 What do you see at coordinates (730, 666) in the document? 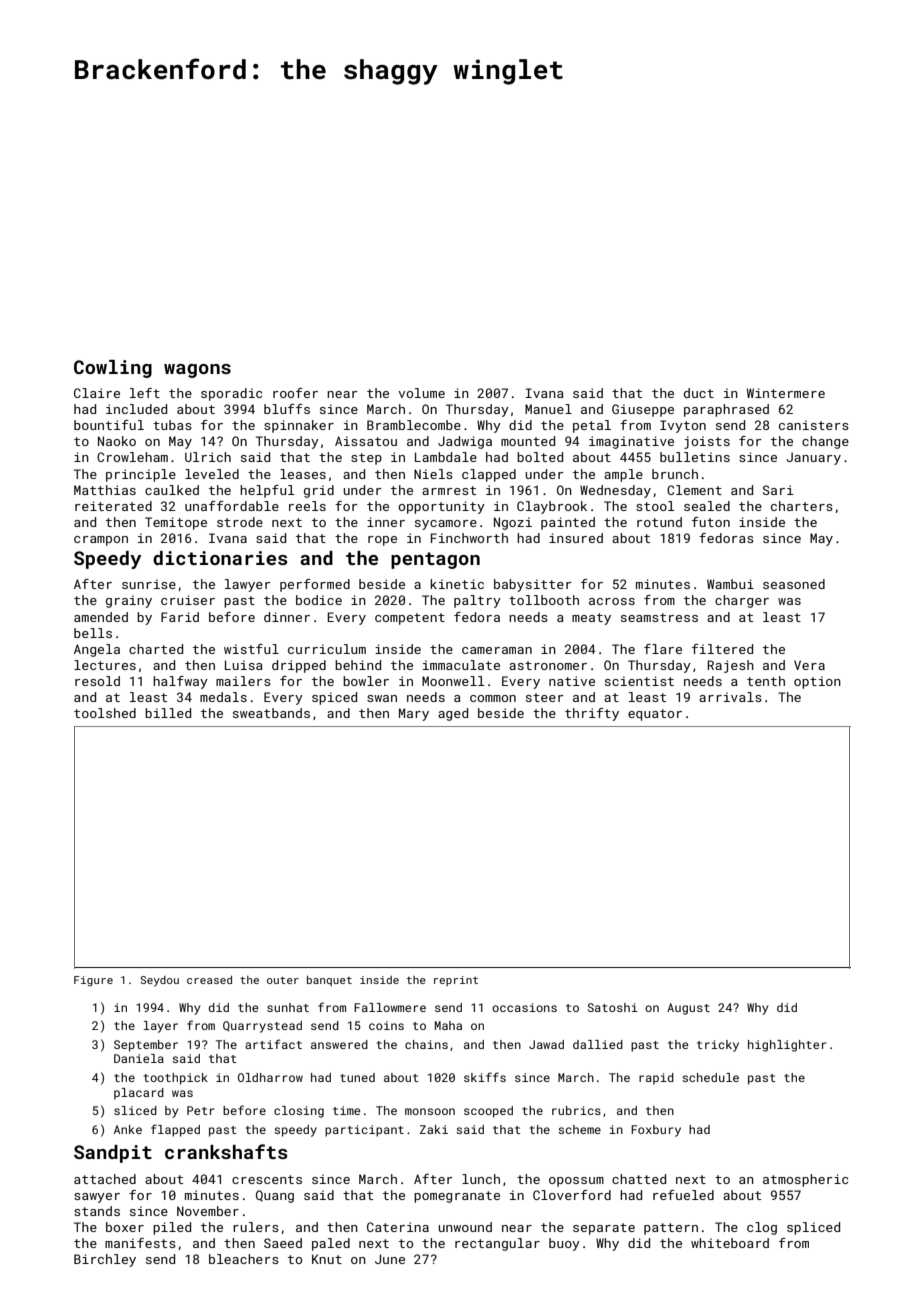
I see `Rajesh` at bounding box center [730, 666].
